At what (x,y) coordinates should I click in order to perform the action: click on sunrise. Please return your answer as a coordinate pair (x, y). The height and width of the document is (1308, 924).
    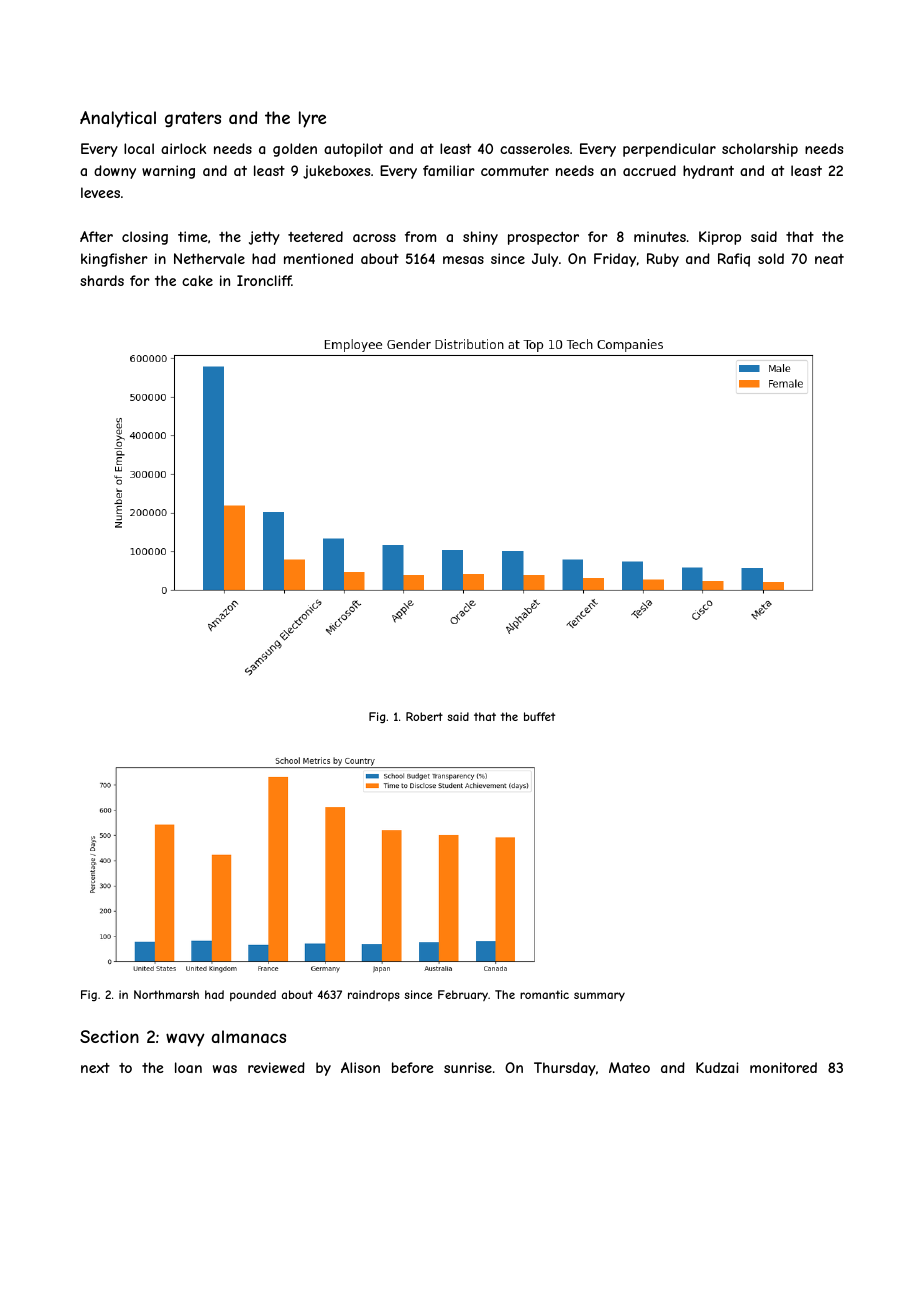
    Looking at the image, I should click on (468, 1067).
